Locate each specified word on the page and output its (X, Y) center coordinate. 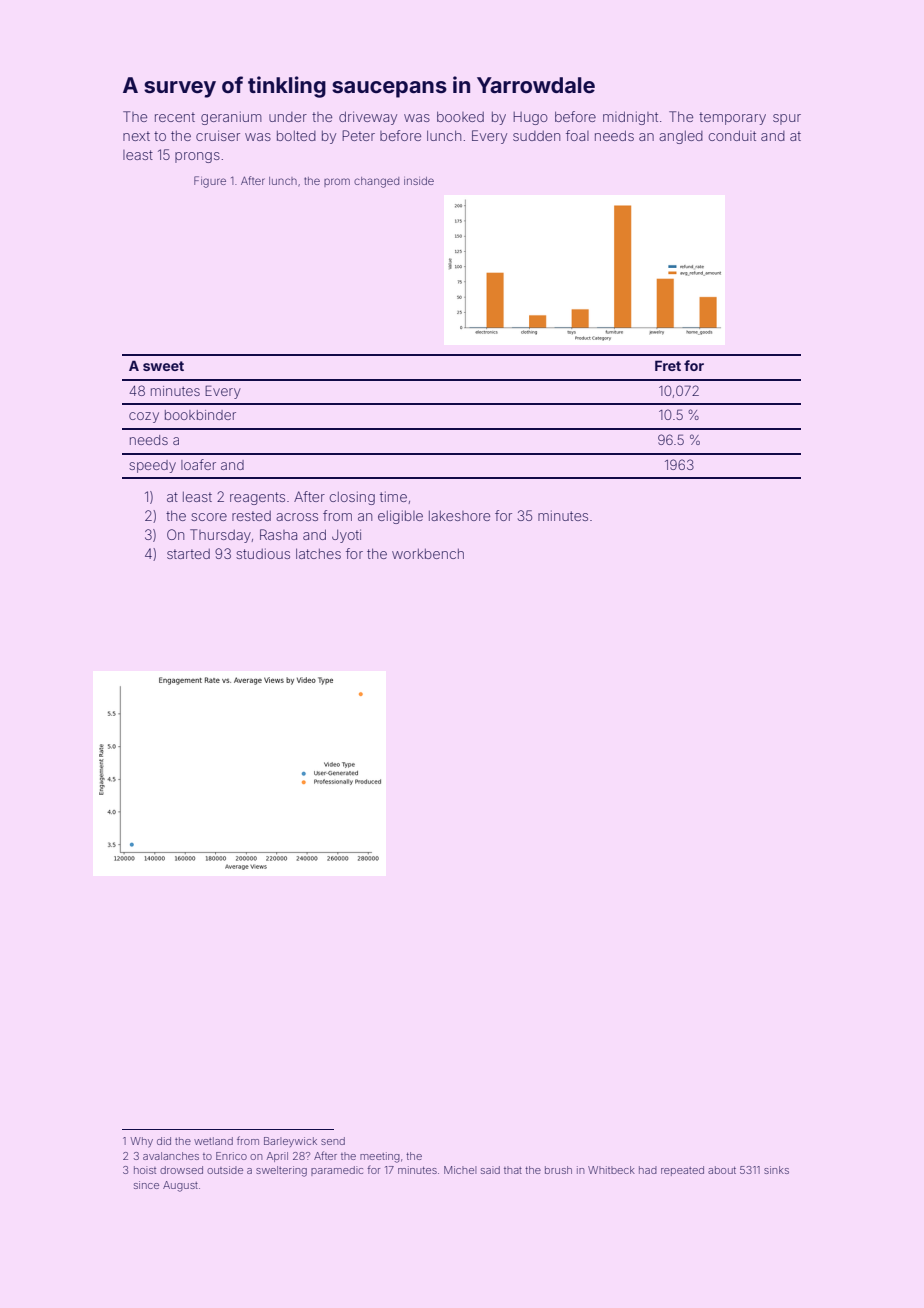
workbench (428, 554)
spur (787, 119)
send (333, 1141)
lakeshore (459, 516)
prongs (197, 157)
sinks (776, 1170)
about (722, 1170)
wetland (213, 1141)
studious (263, 553)
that (513, 1170)
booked (460, 116)
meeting (380, 1157)
